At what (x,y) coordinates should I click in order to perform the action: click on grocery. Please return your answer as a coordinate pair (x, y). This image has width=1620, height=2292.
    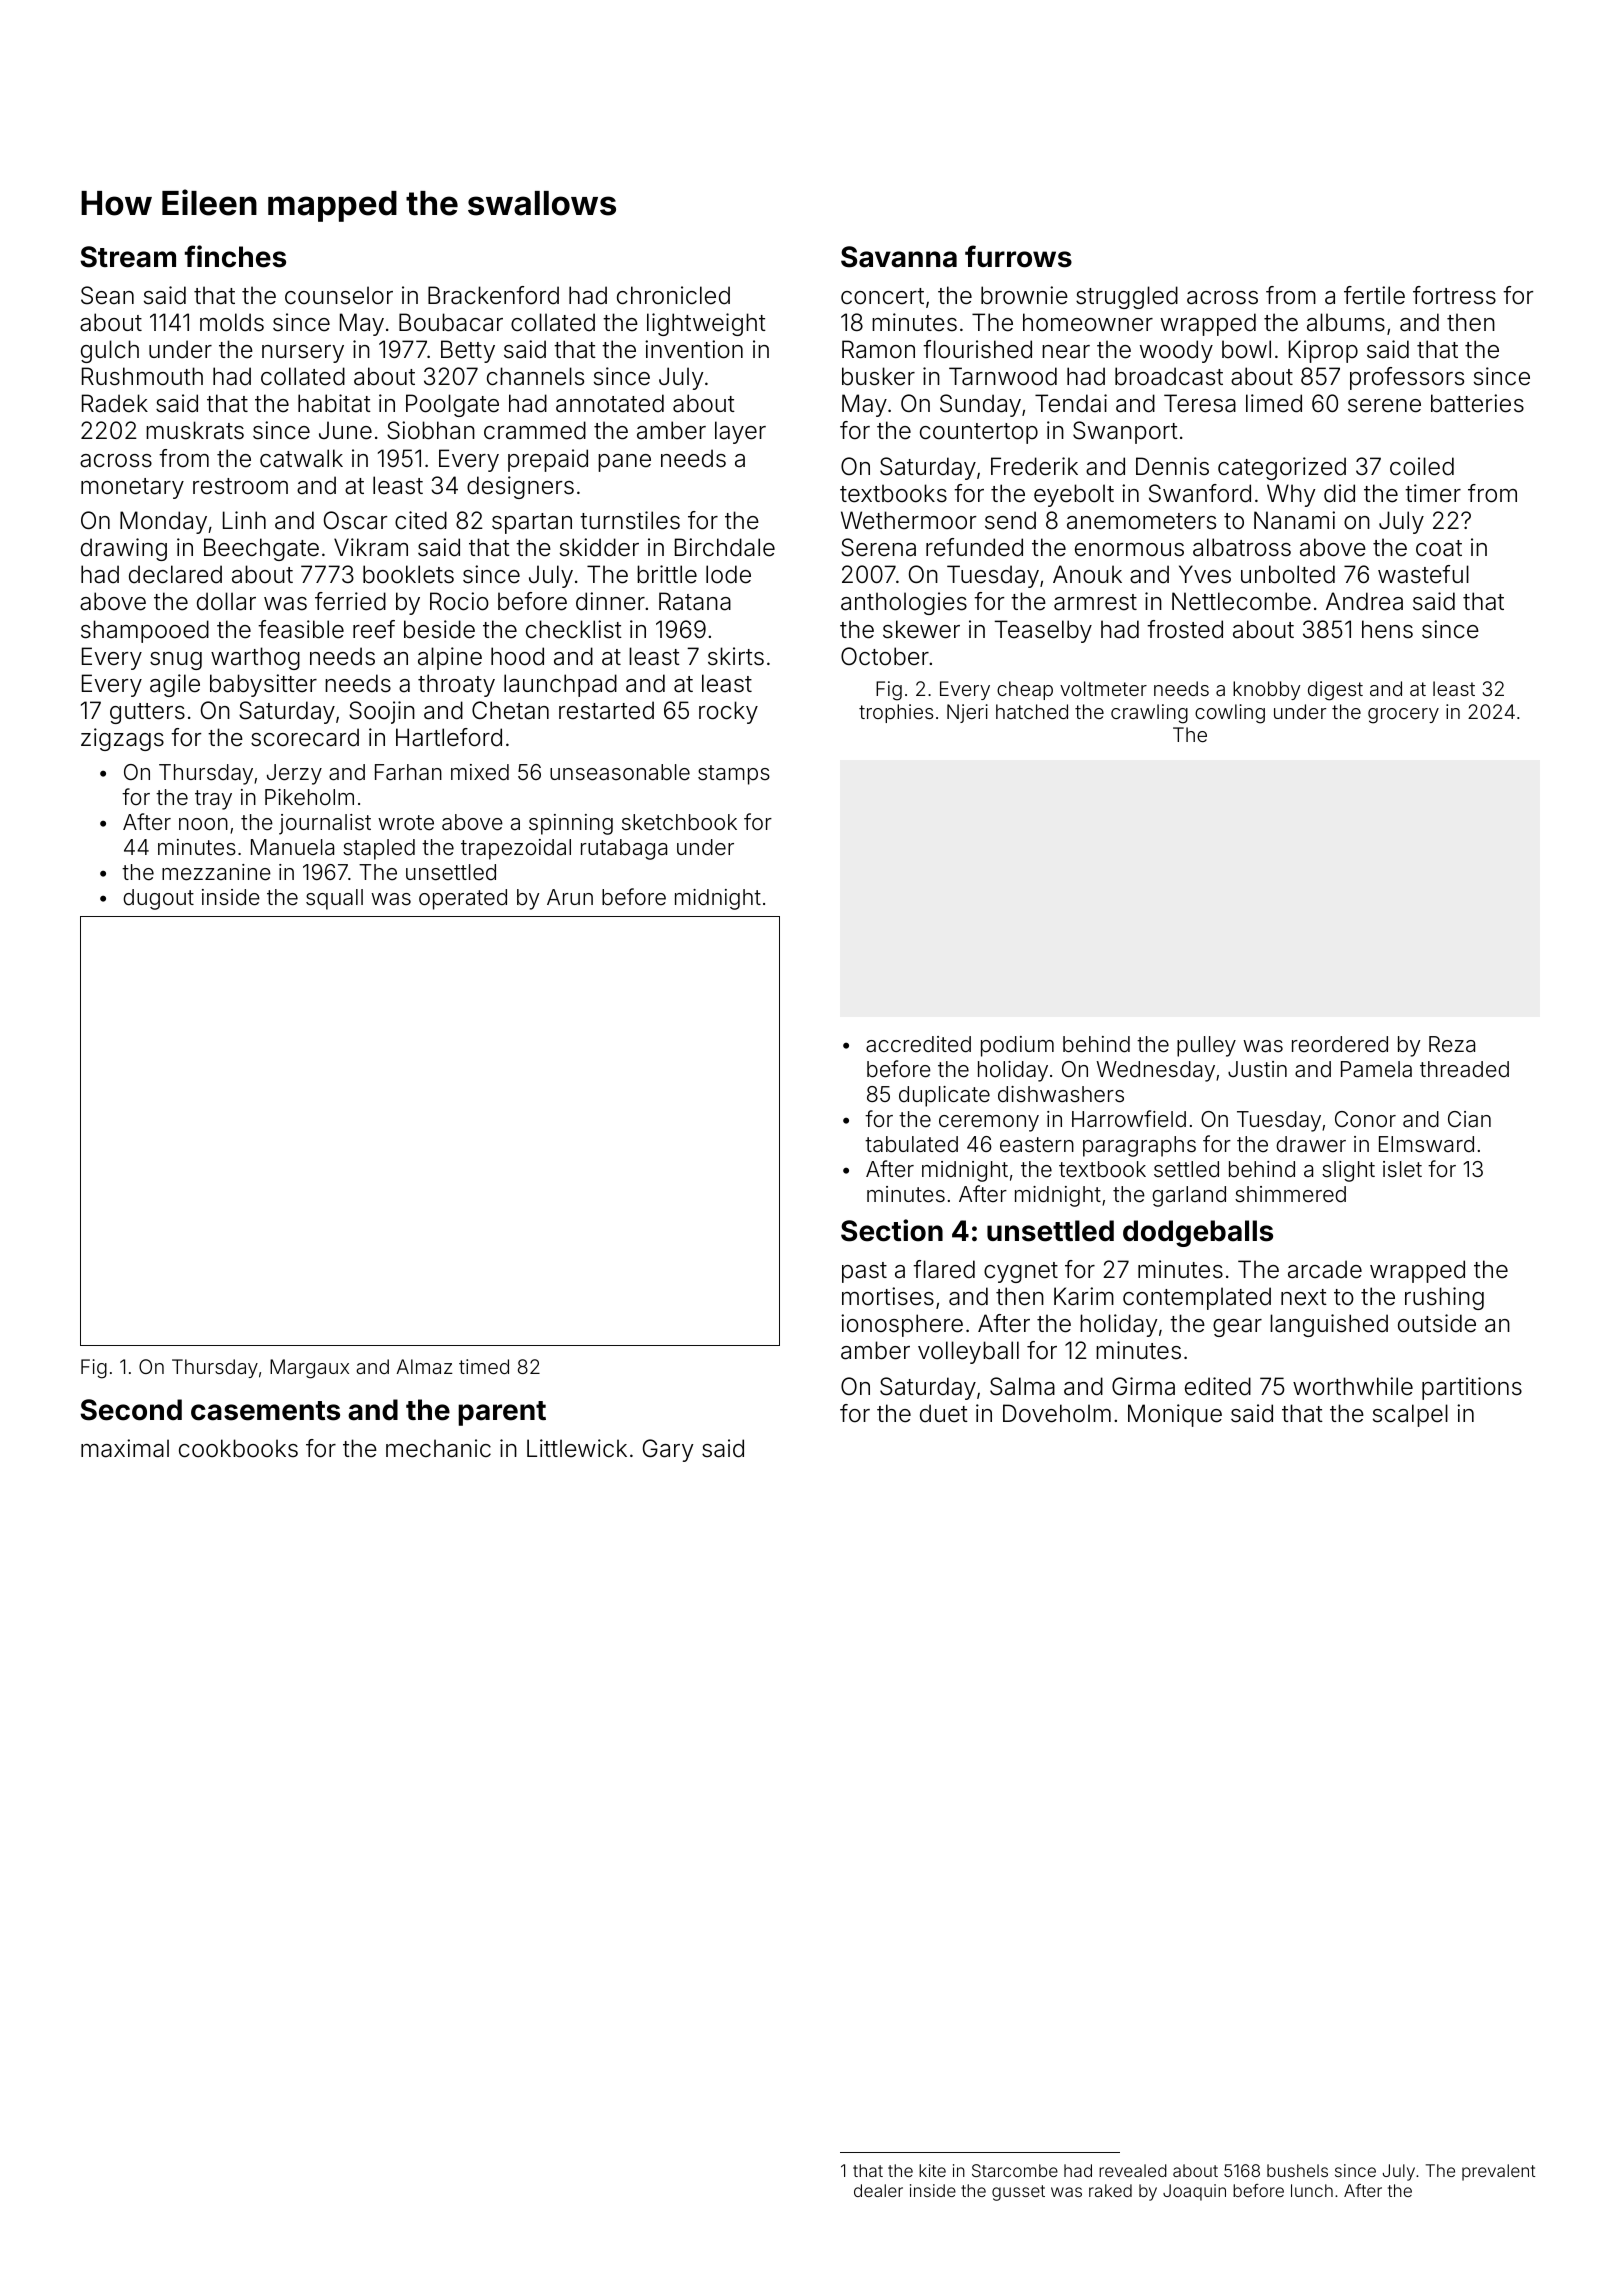
    Looking at the image, I should click on (1403, 716).
